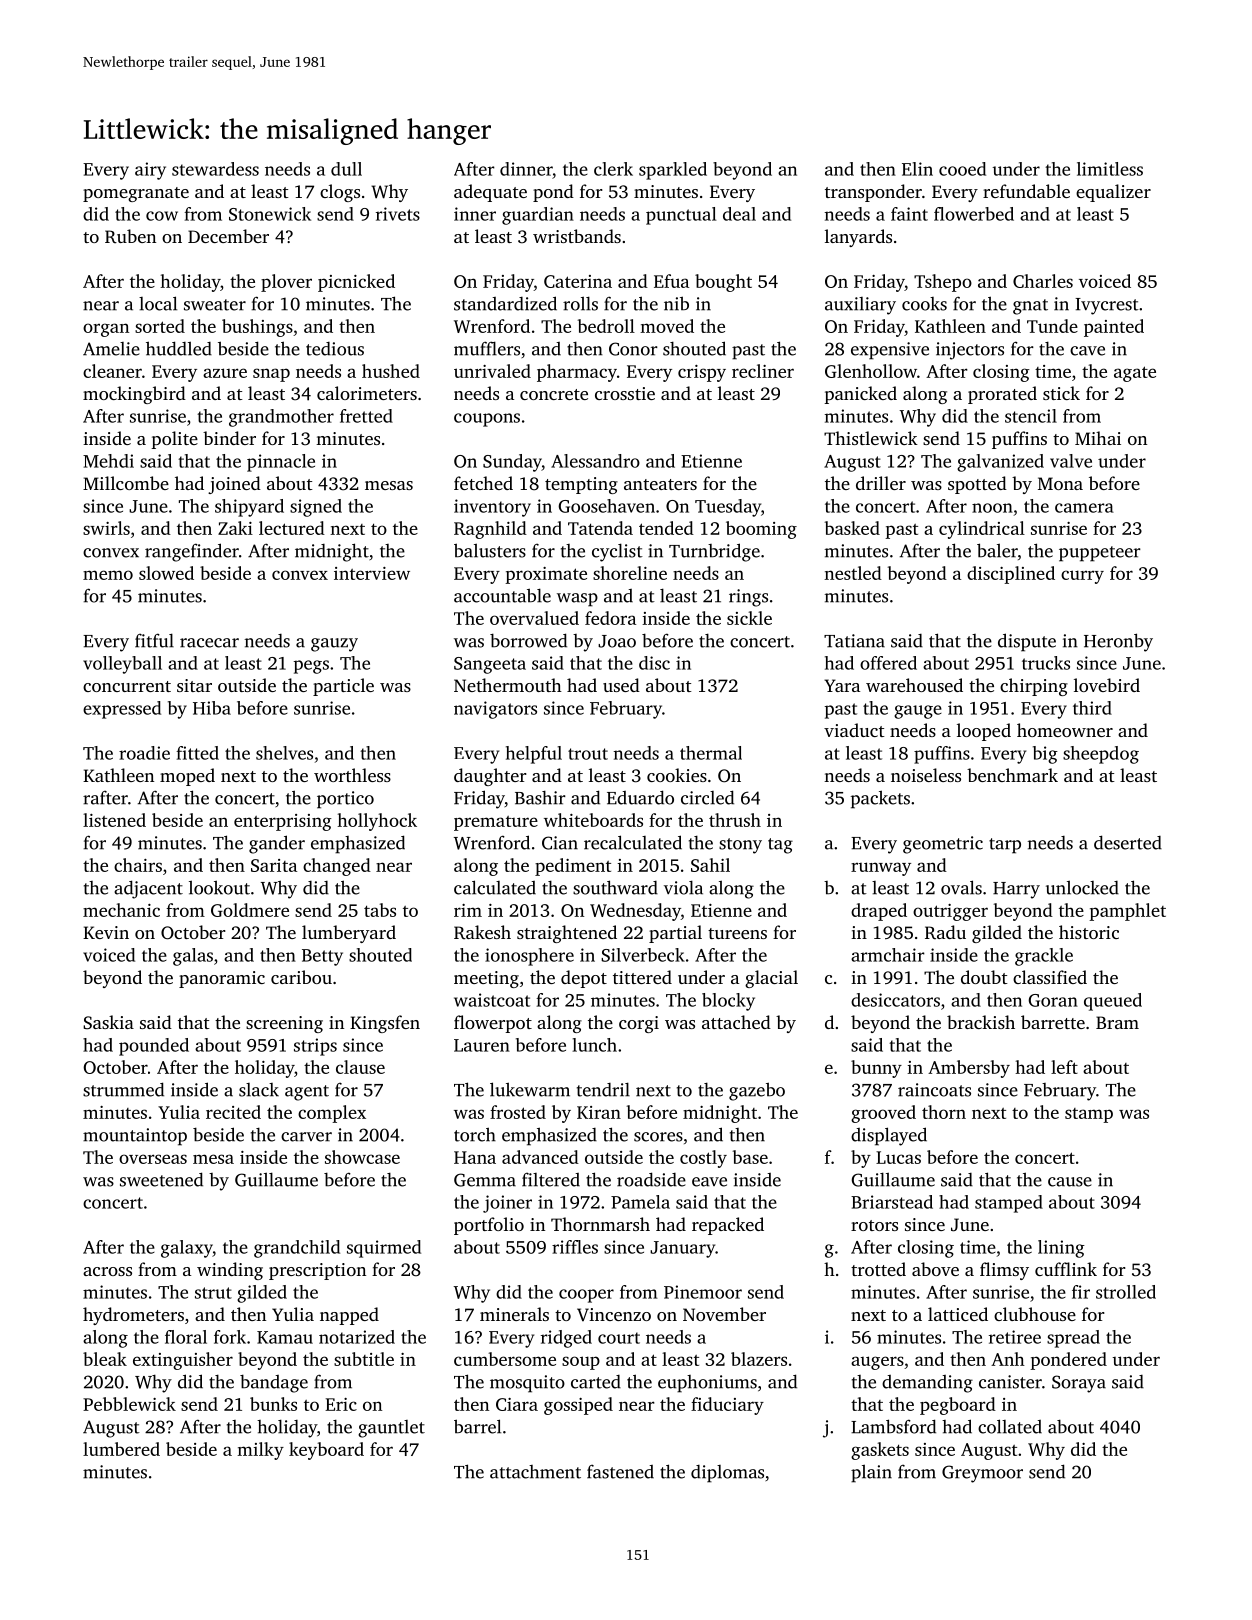 This image has height=1620, width=1252. Describe the element at coordinates (535, 1472) in the image. I see `attachment` at that location.
